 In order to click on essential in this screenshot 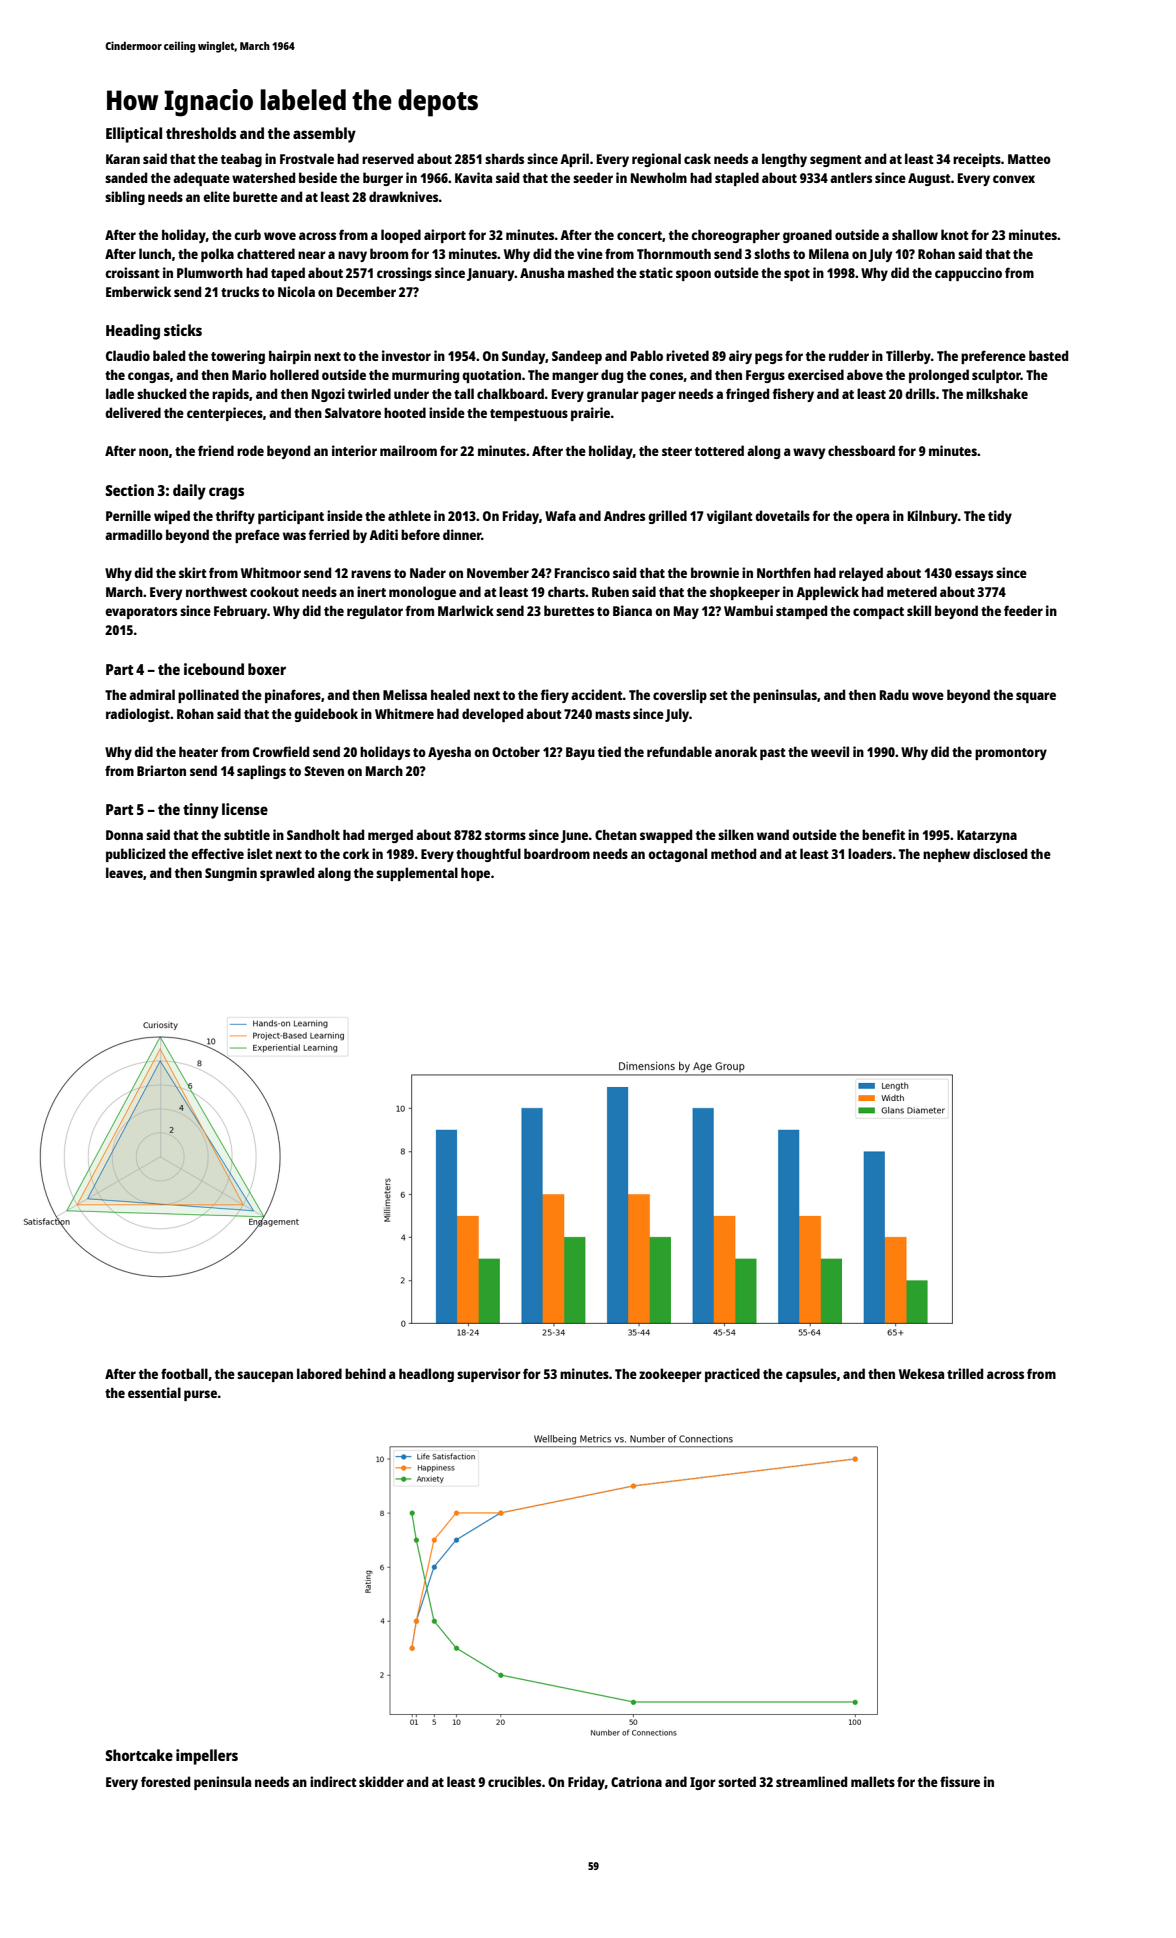, I will do `click(154, 1392)`.
